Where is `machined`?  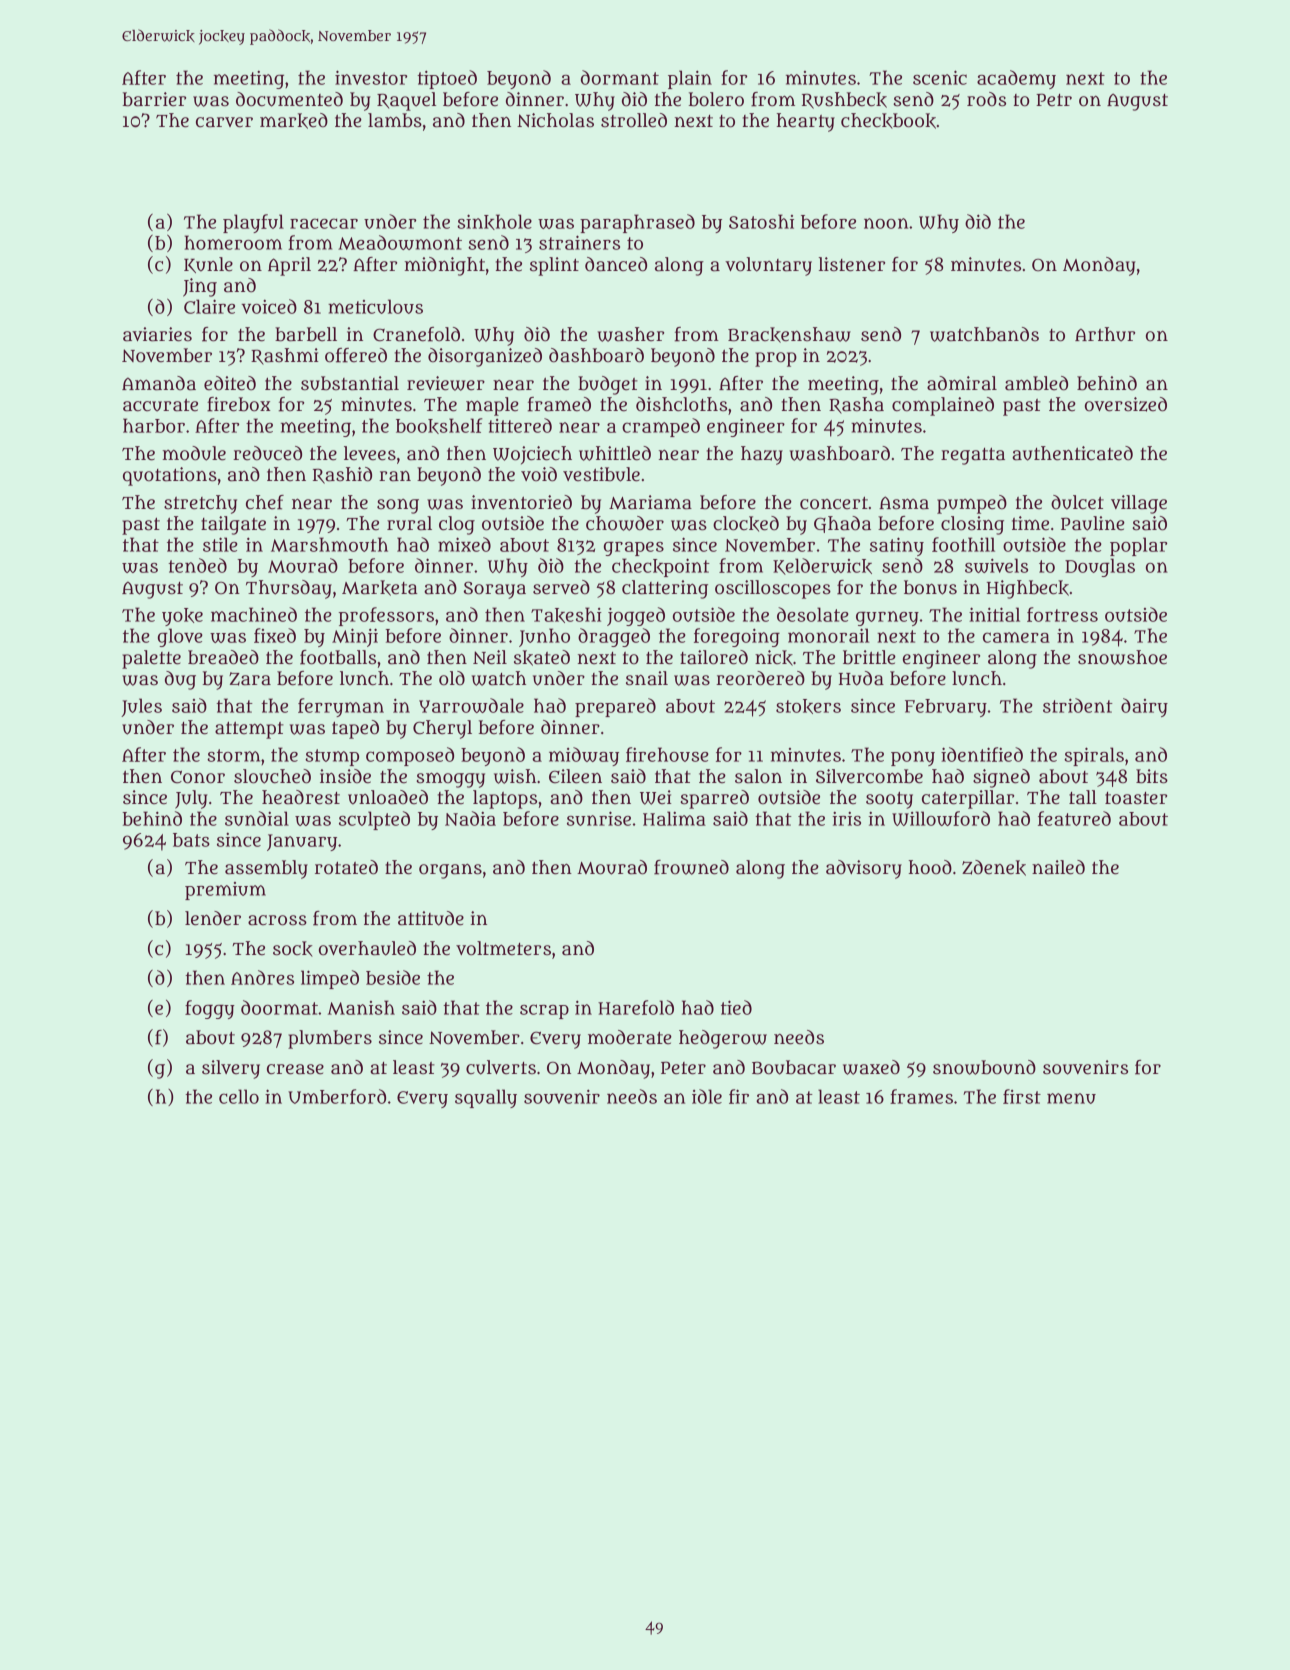 machined is located at coordinates (254, 614).
